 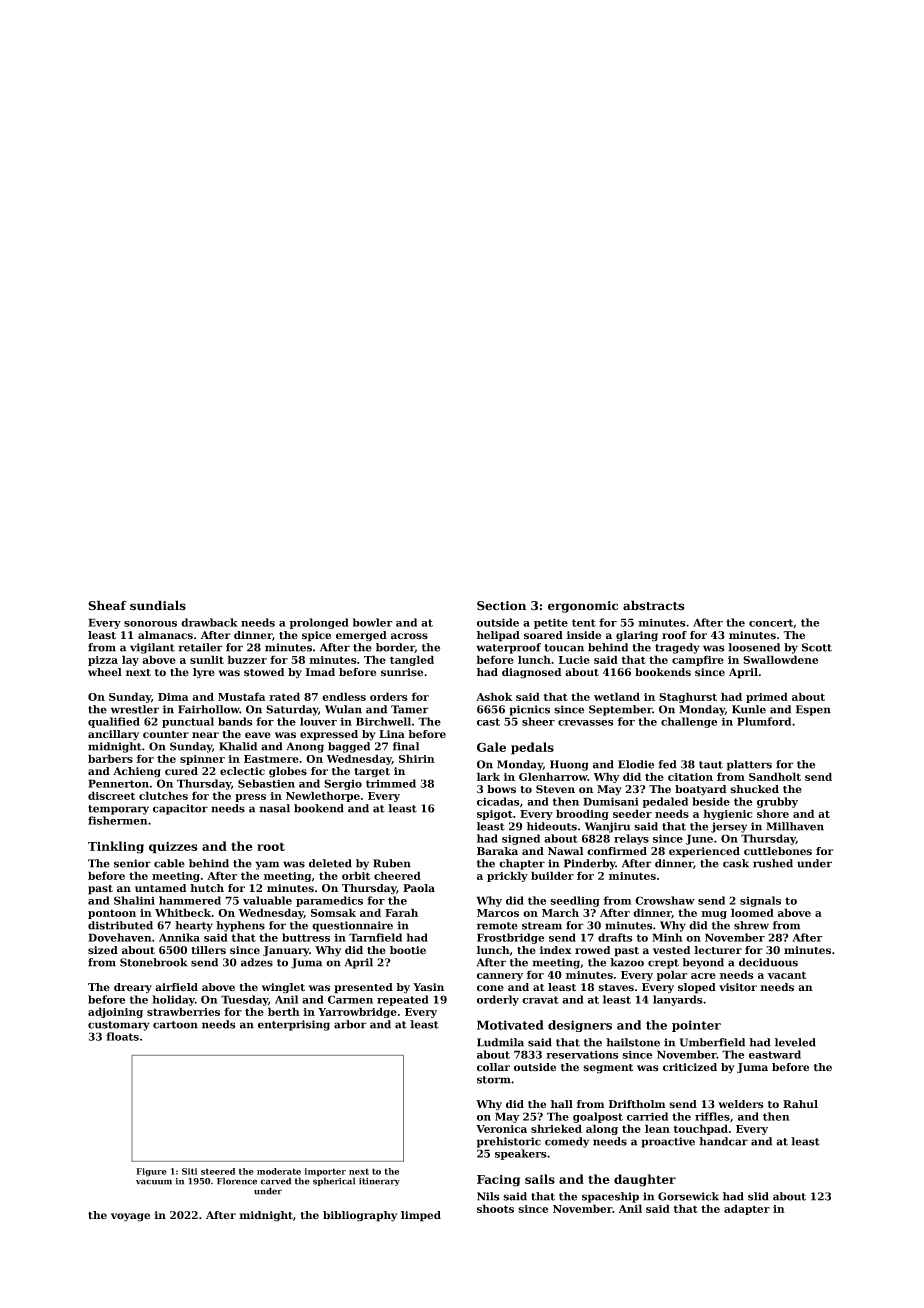 What do you see at coordinates (151, 1172) in the screenshot?
I see `Figure` at bounding box center [151, 1172].
